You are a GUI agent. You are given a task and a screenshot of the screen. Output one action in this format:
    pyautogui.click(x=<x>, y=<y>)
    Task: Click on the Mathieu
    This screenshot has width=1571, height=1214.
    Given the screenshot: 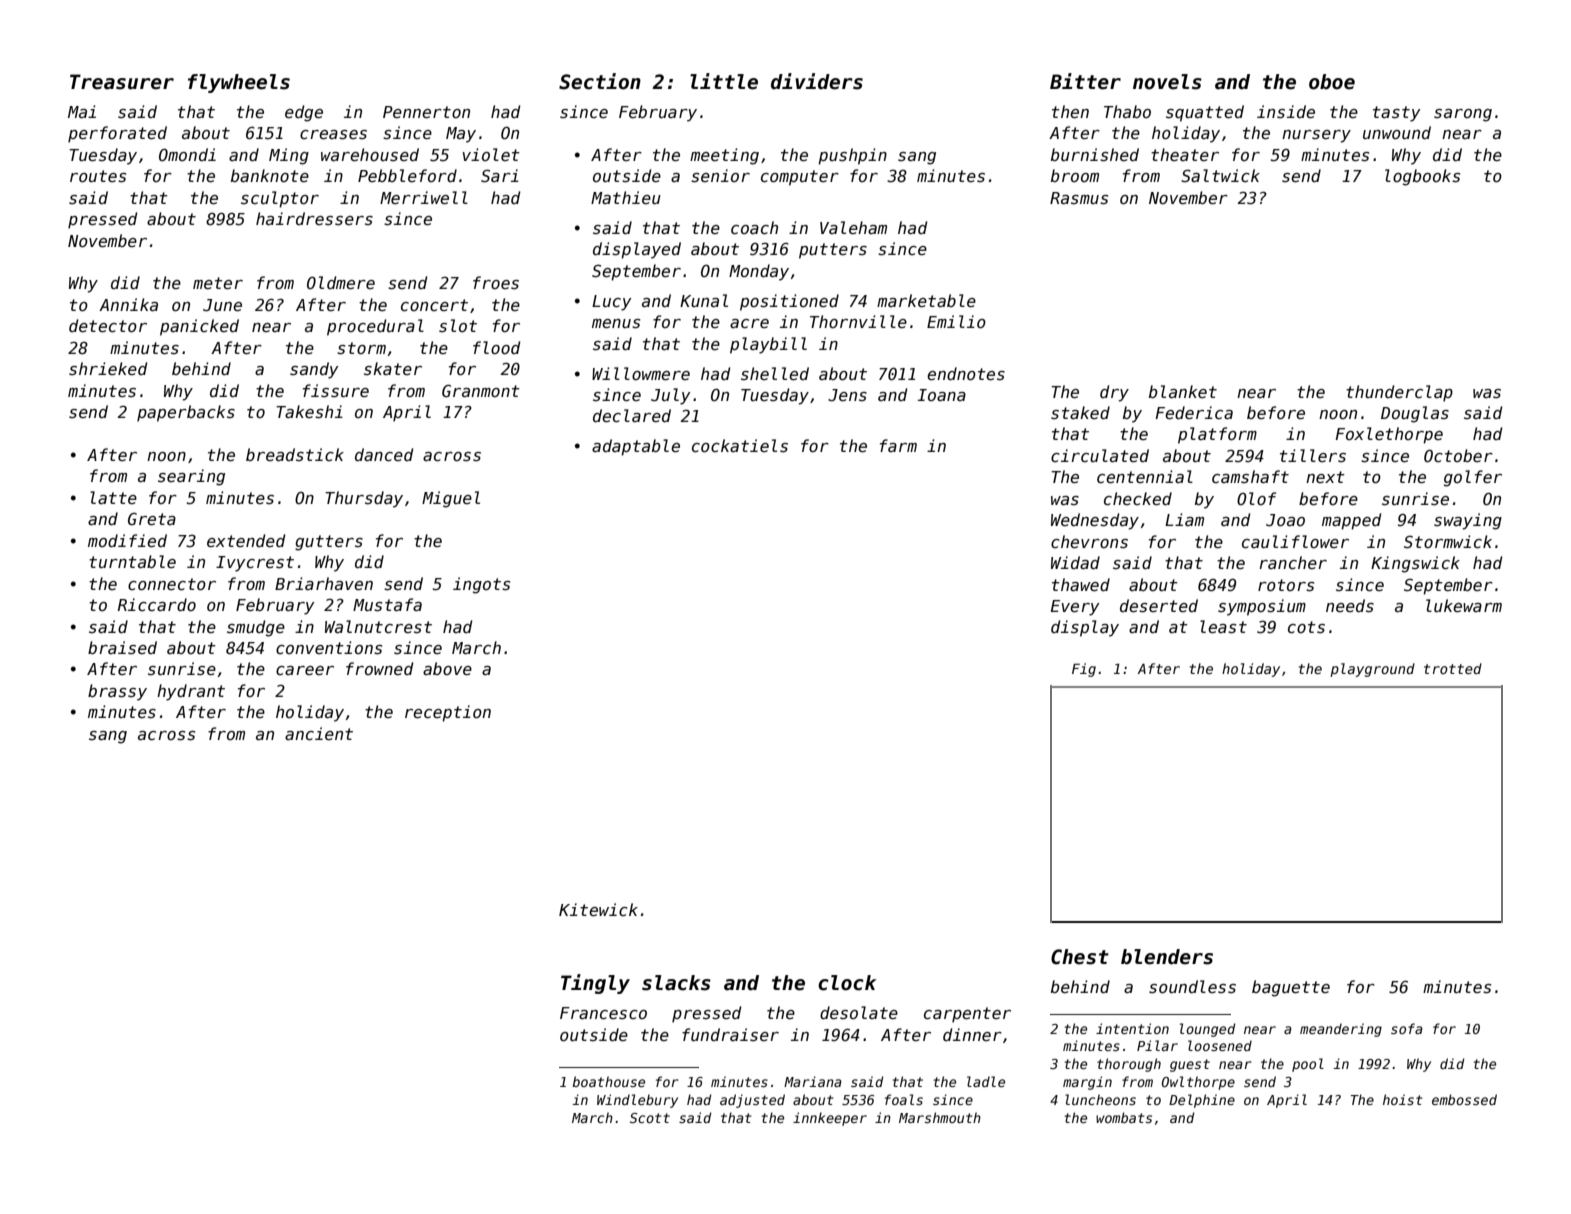 What is the action you would take?
    pyautogui.click(x=626, y=197)
